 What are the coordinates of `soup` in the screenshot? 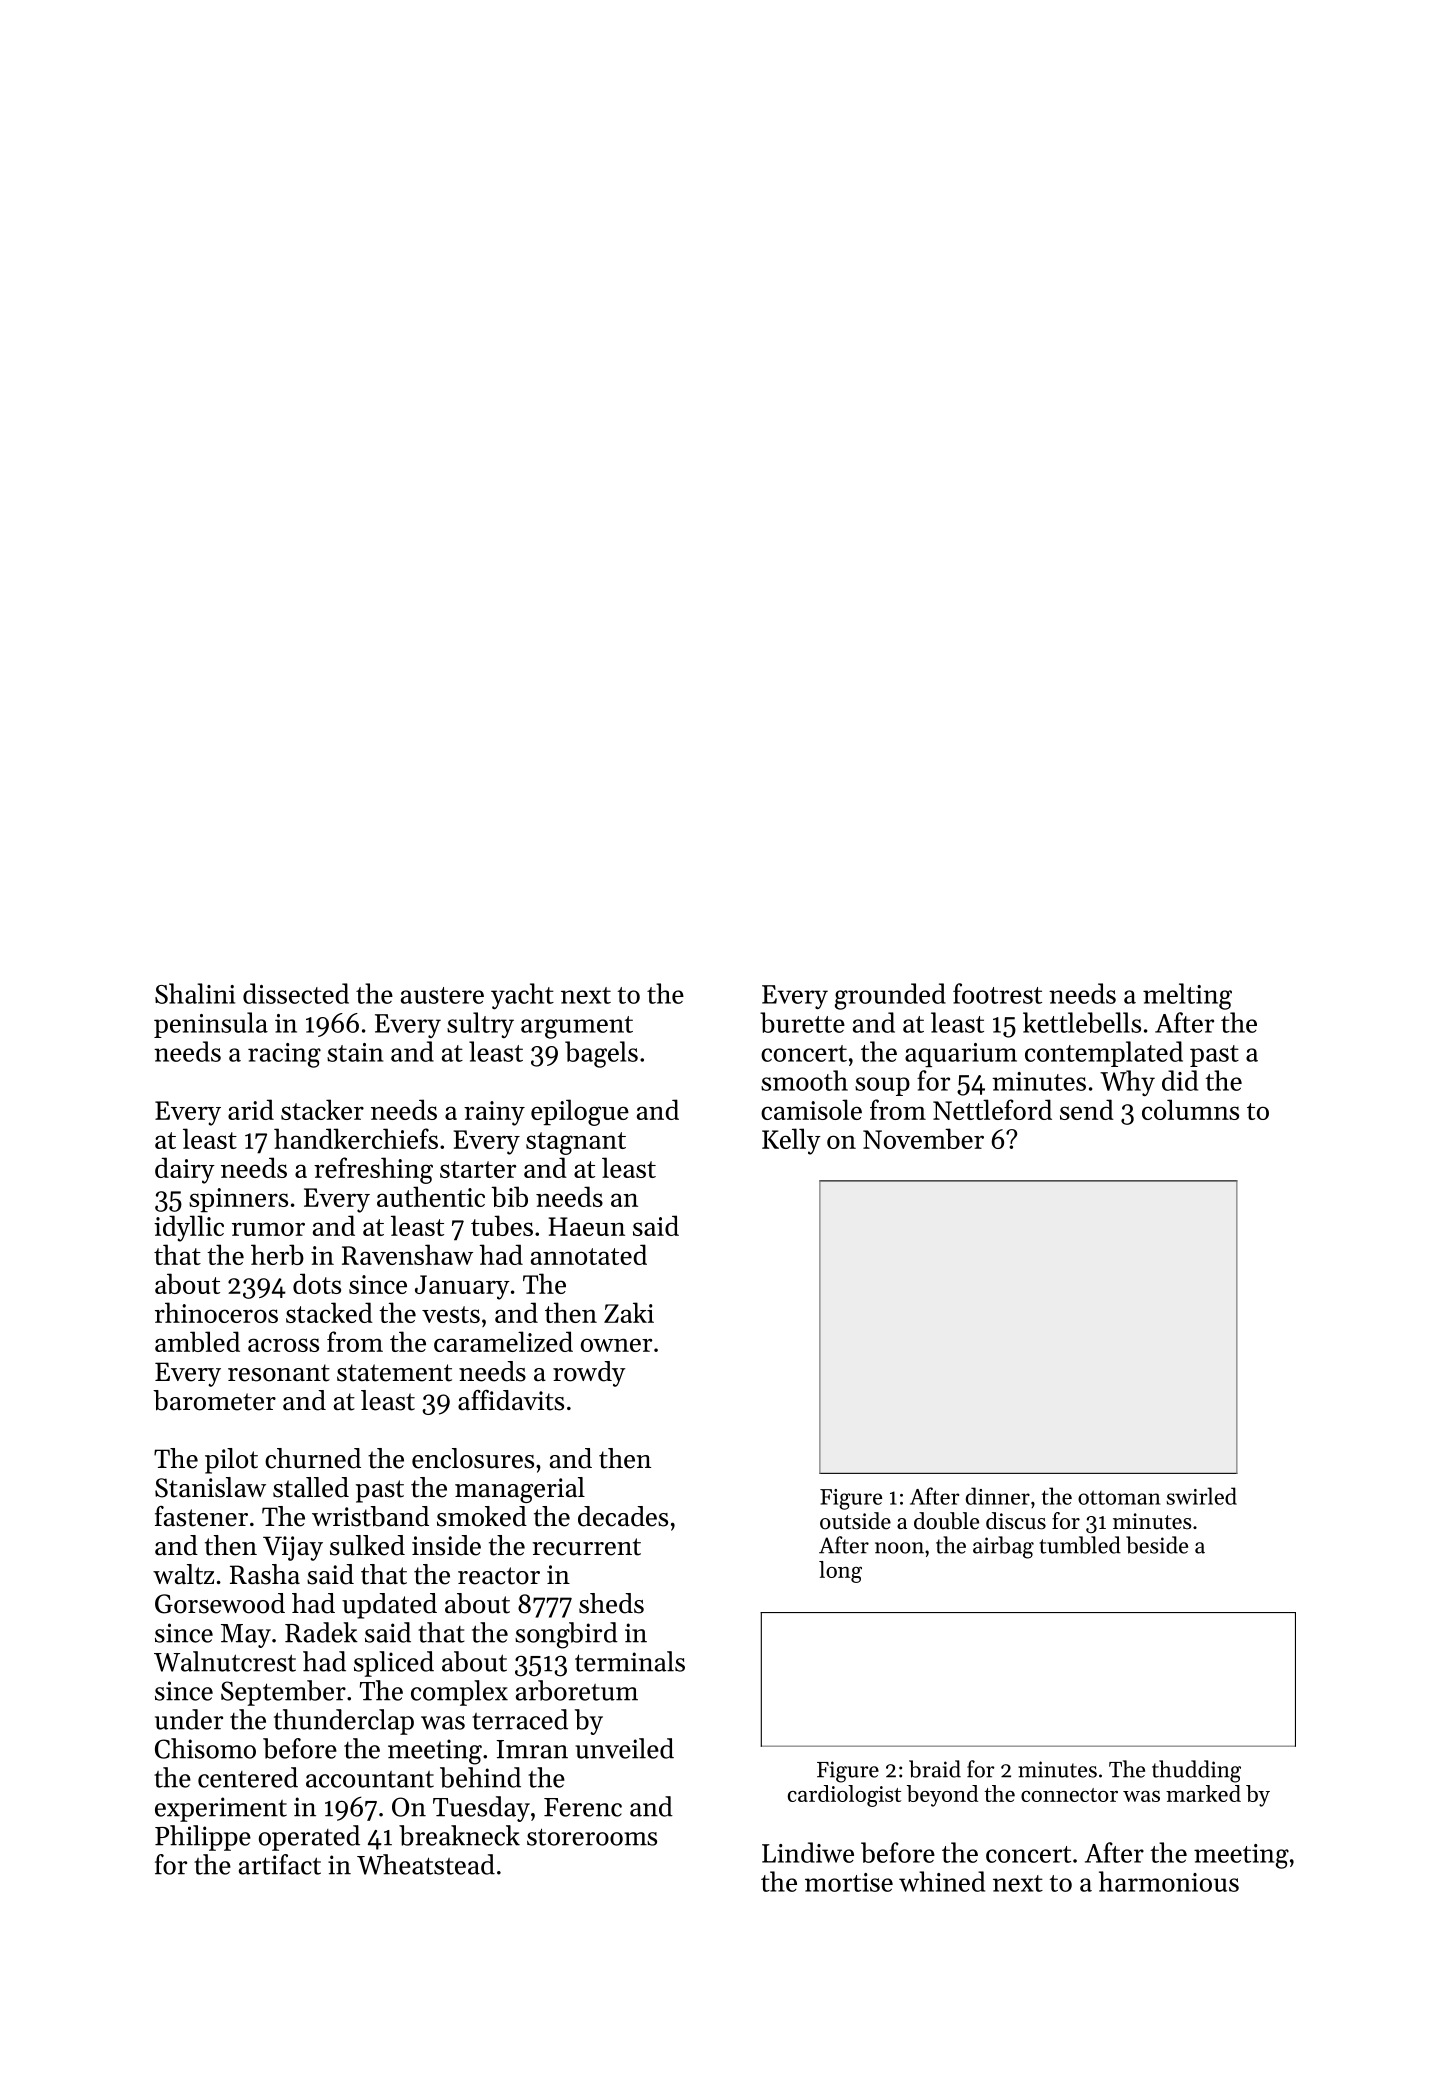 It's located at (882, 1086).
